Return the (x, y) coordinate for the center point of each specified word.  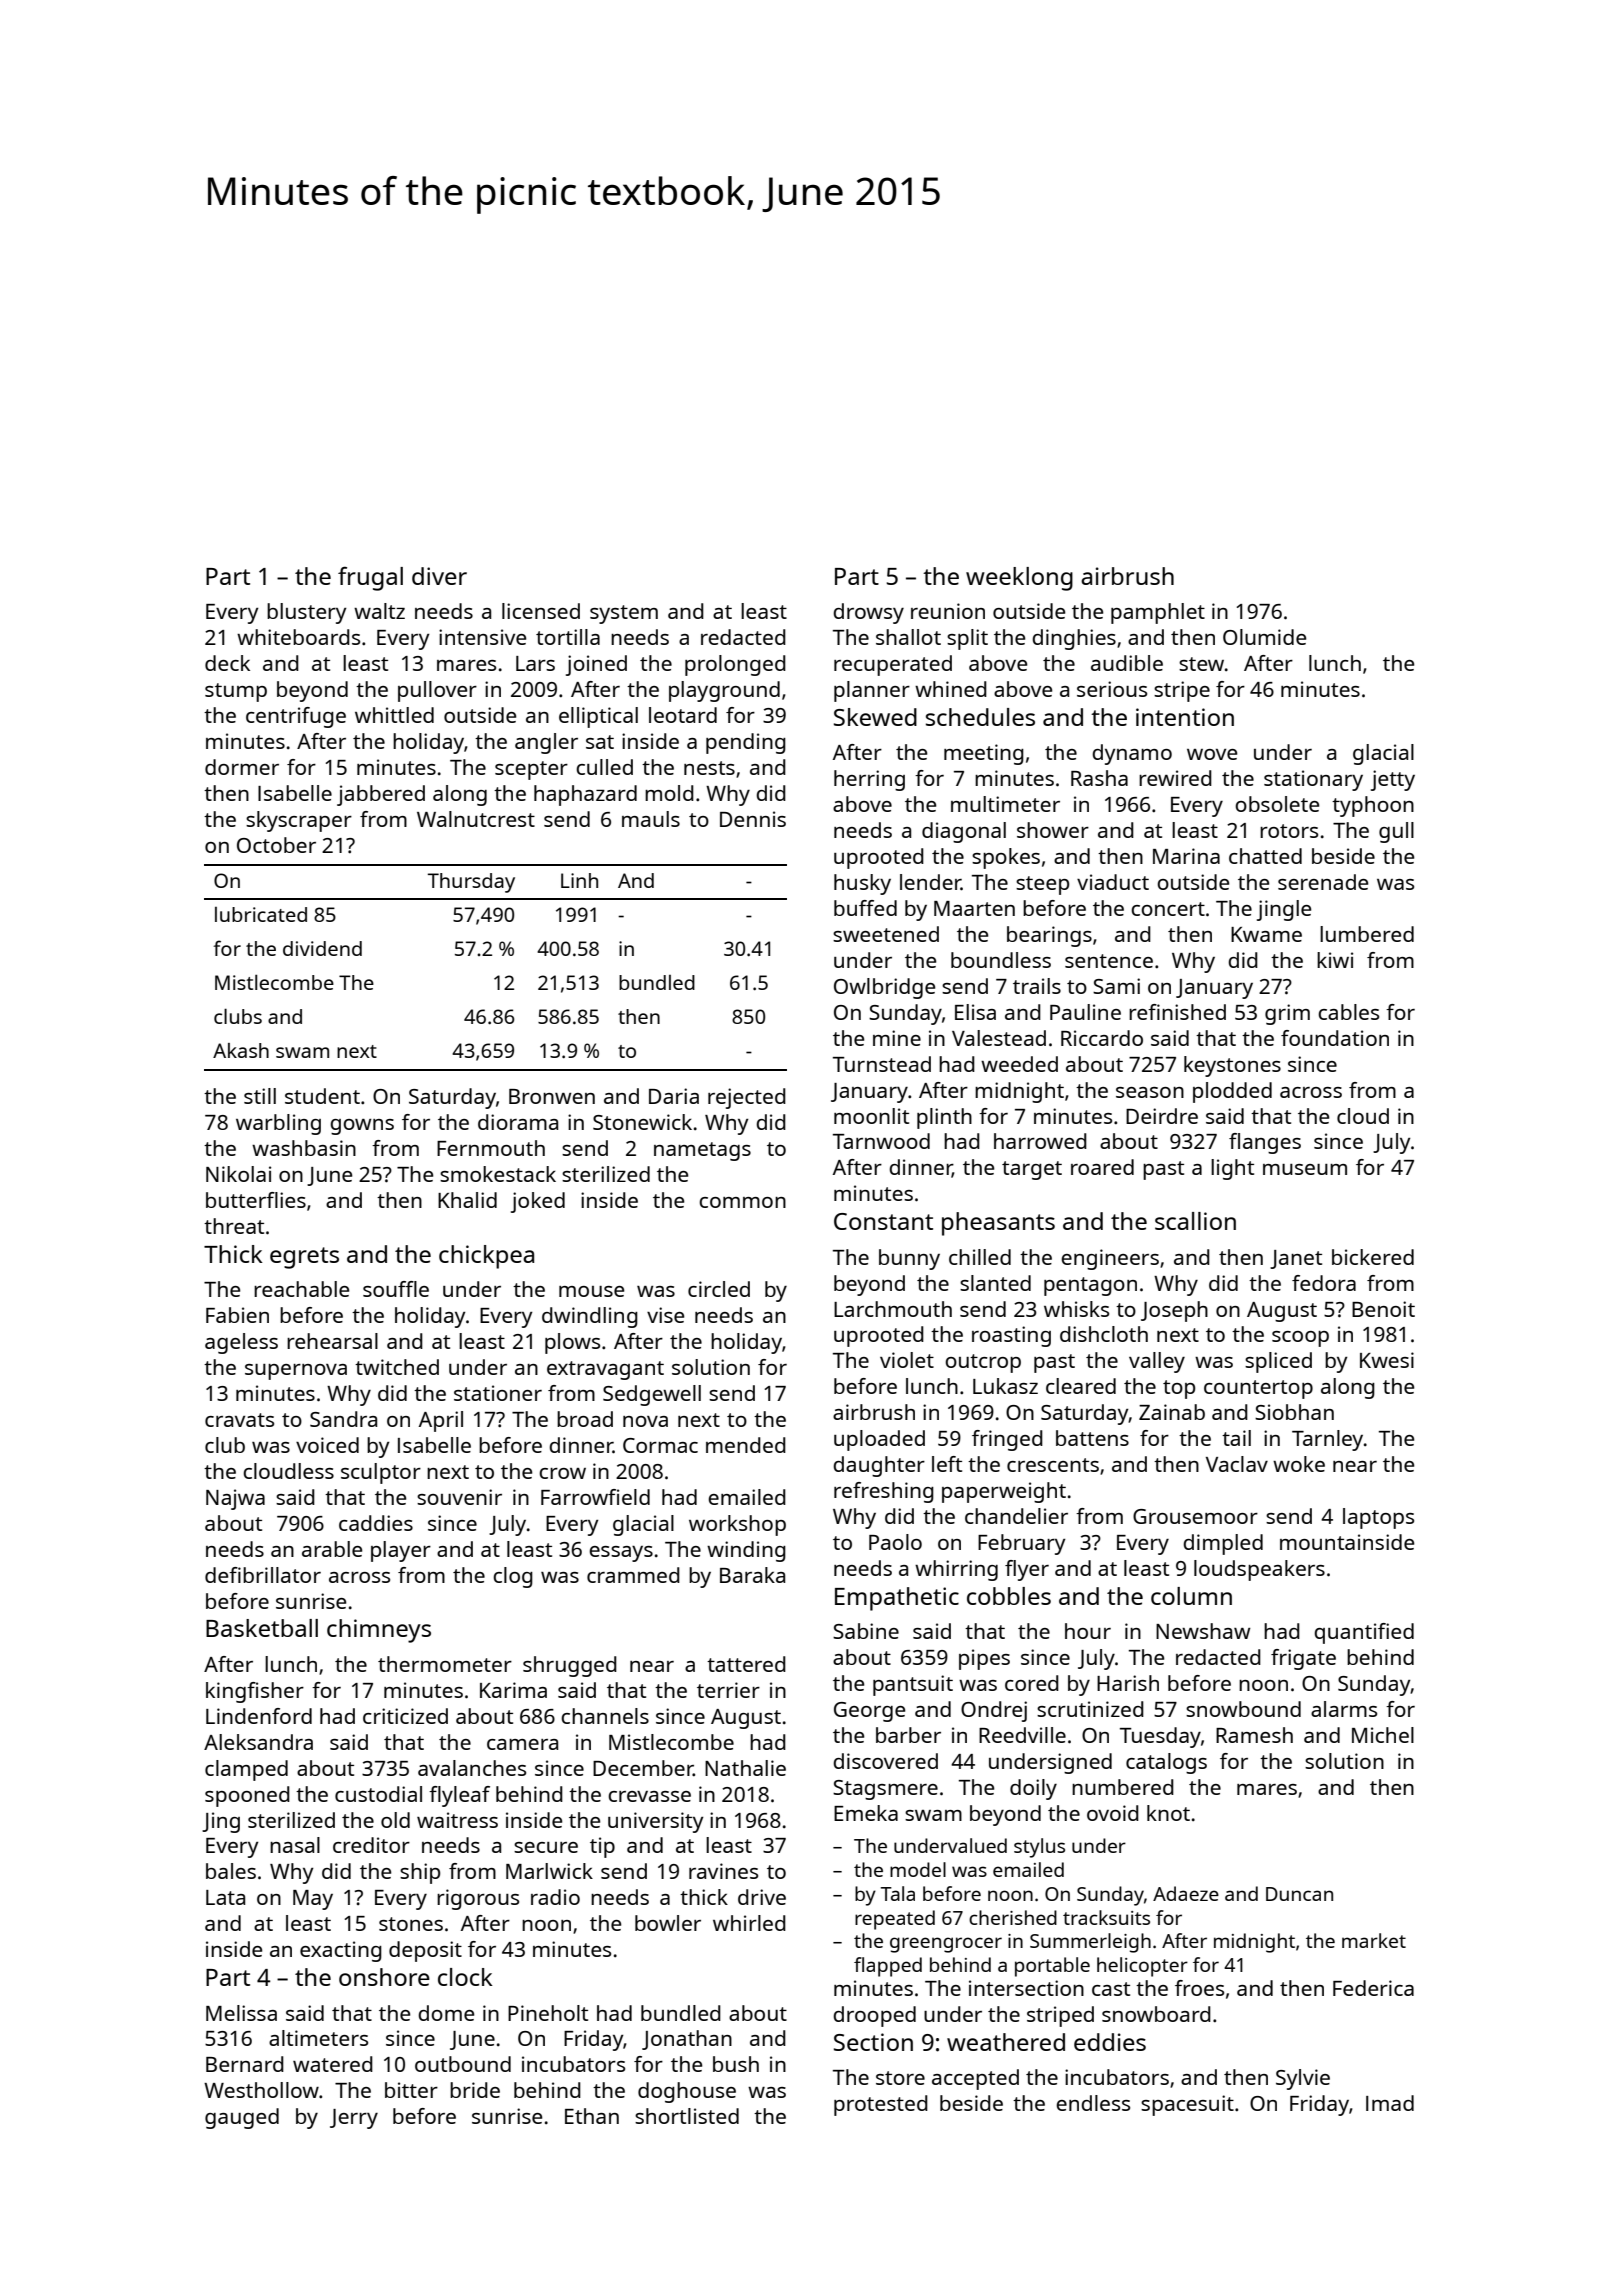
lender (930, 882)
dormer (242, 767)
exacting (341, 1951)
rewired (1175, 778)
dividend (322, 948)
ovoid (1113, 1813)
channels (605, 1716)
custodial (378, 1794)
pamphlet (1158, 613)
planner (872, 691)
